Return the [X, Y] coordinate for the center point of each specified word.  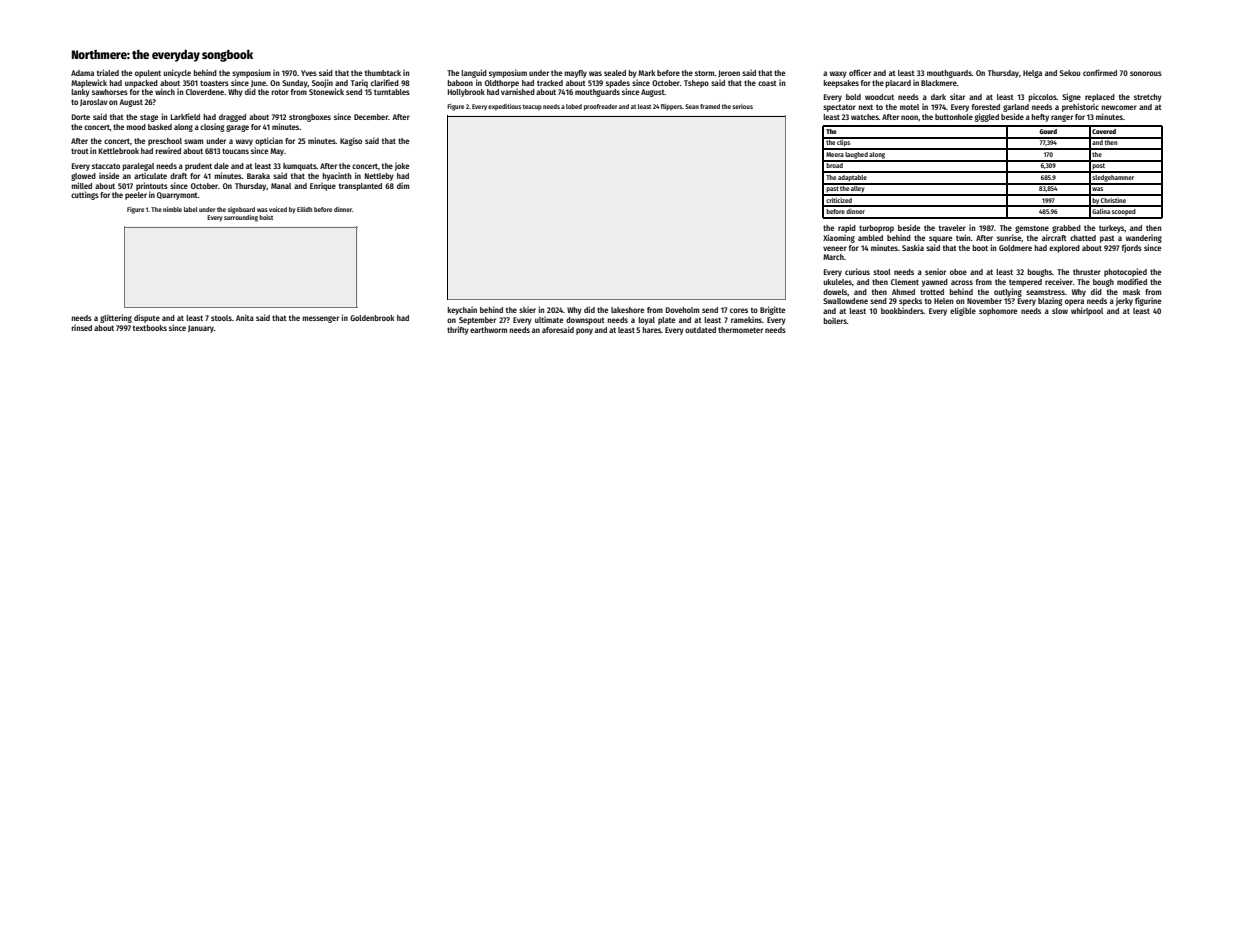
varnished [518, 91]
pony [584, 331]
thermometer [740, 330]
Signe [1071, 97]
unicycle [177, 73]
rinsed [82, 327]
